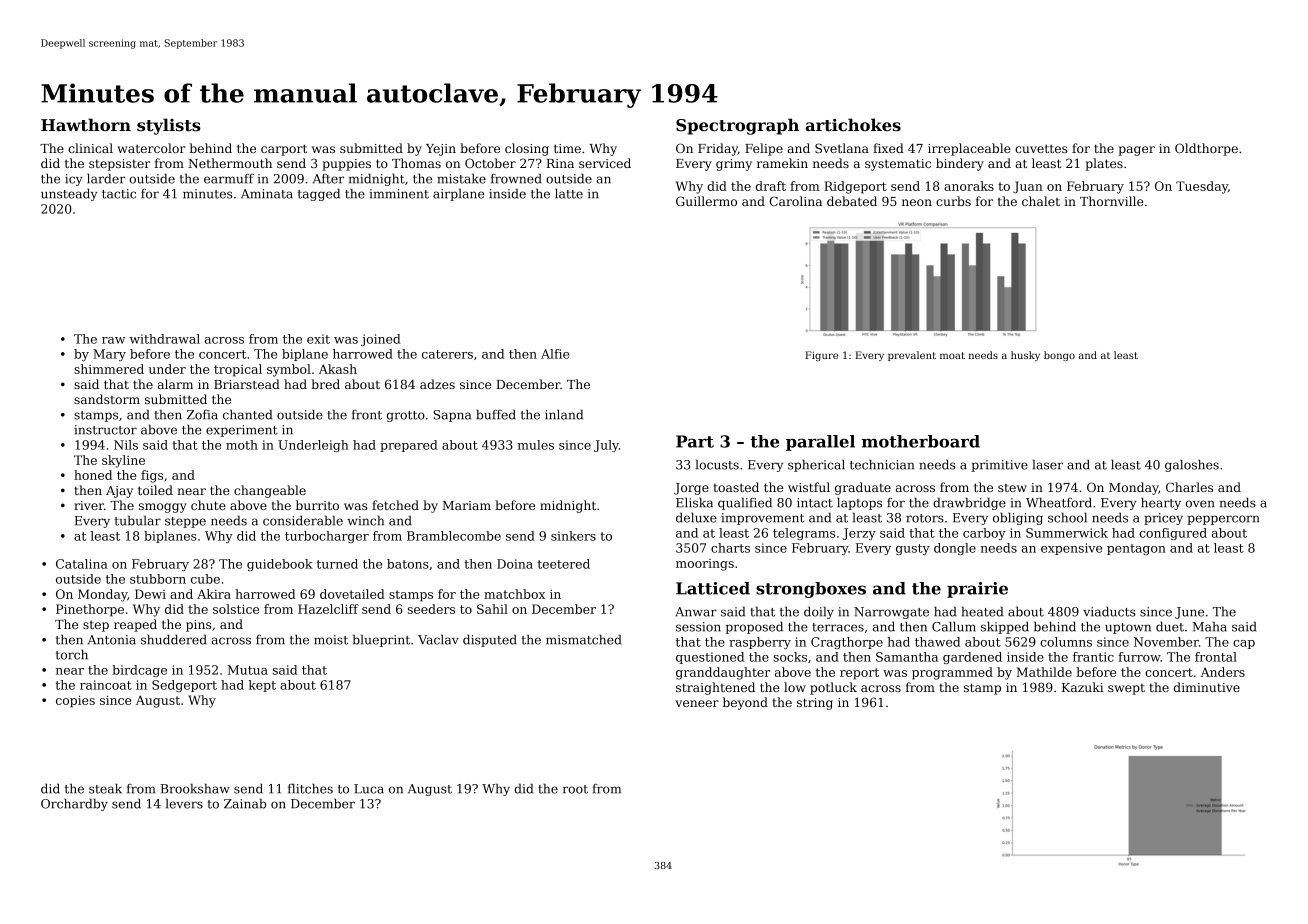 This document has width=1308, height=924. What do you see at coordinates (1192, 465) in the document?
I see `galoshes` at bounding box center [1192, 465].
